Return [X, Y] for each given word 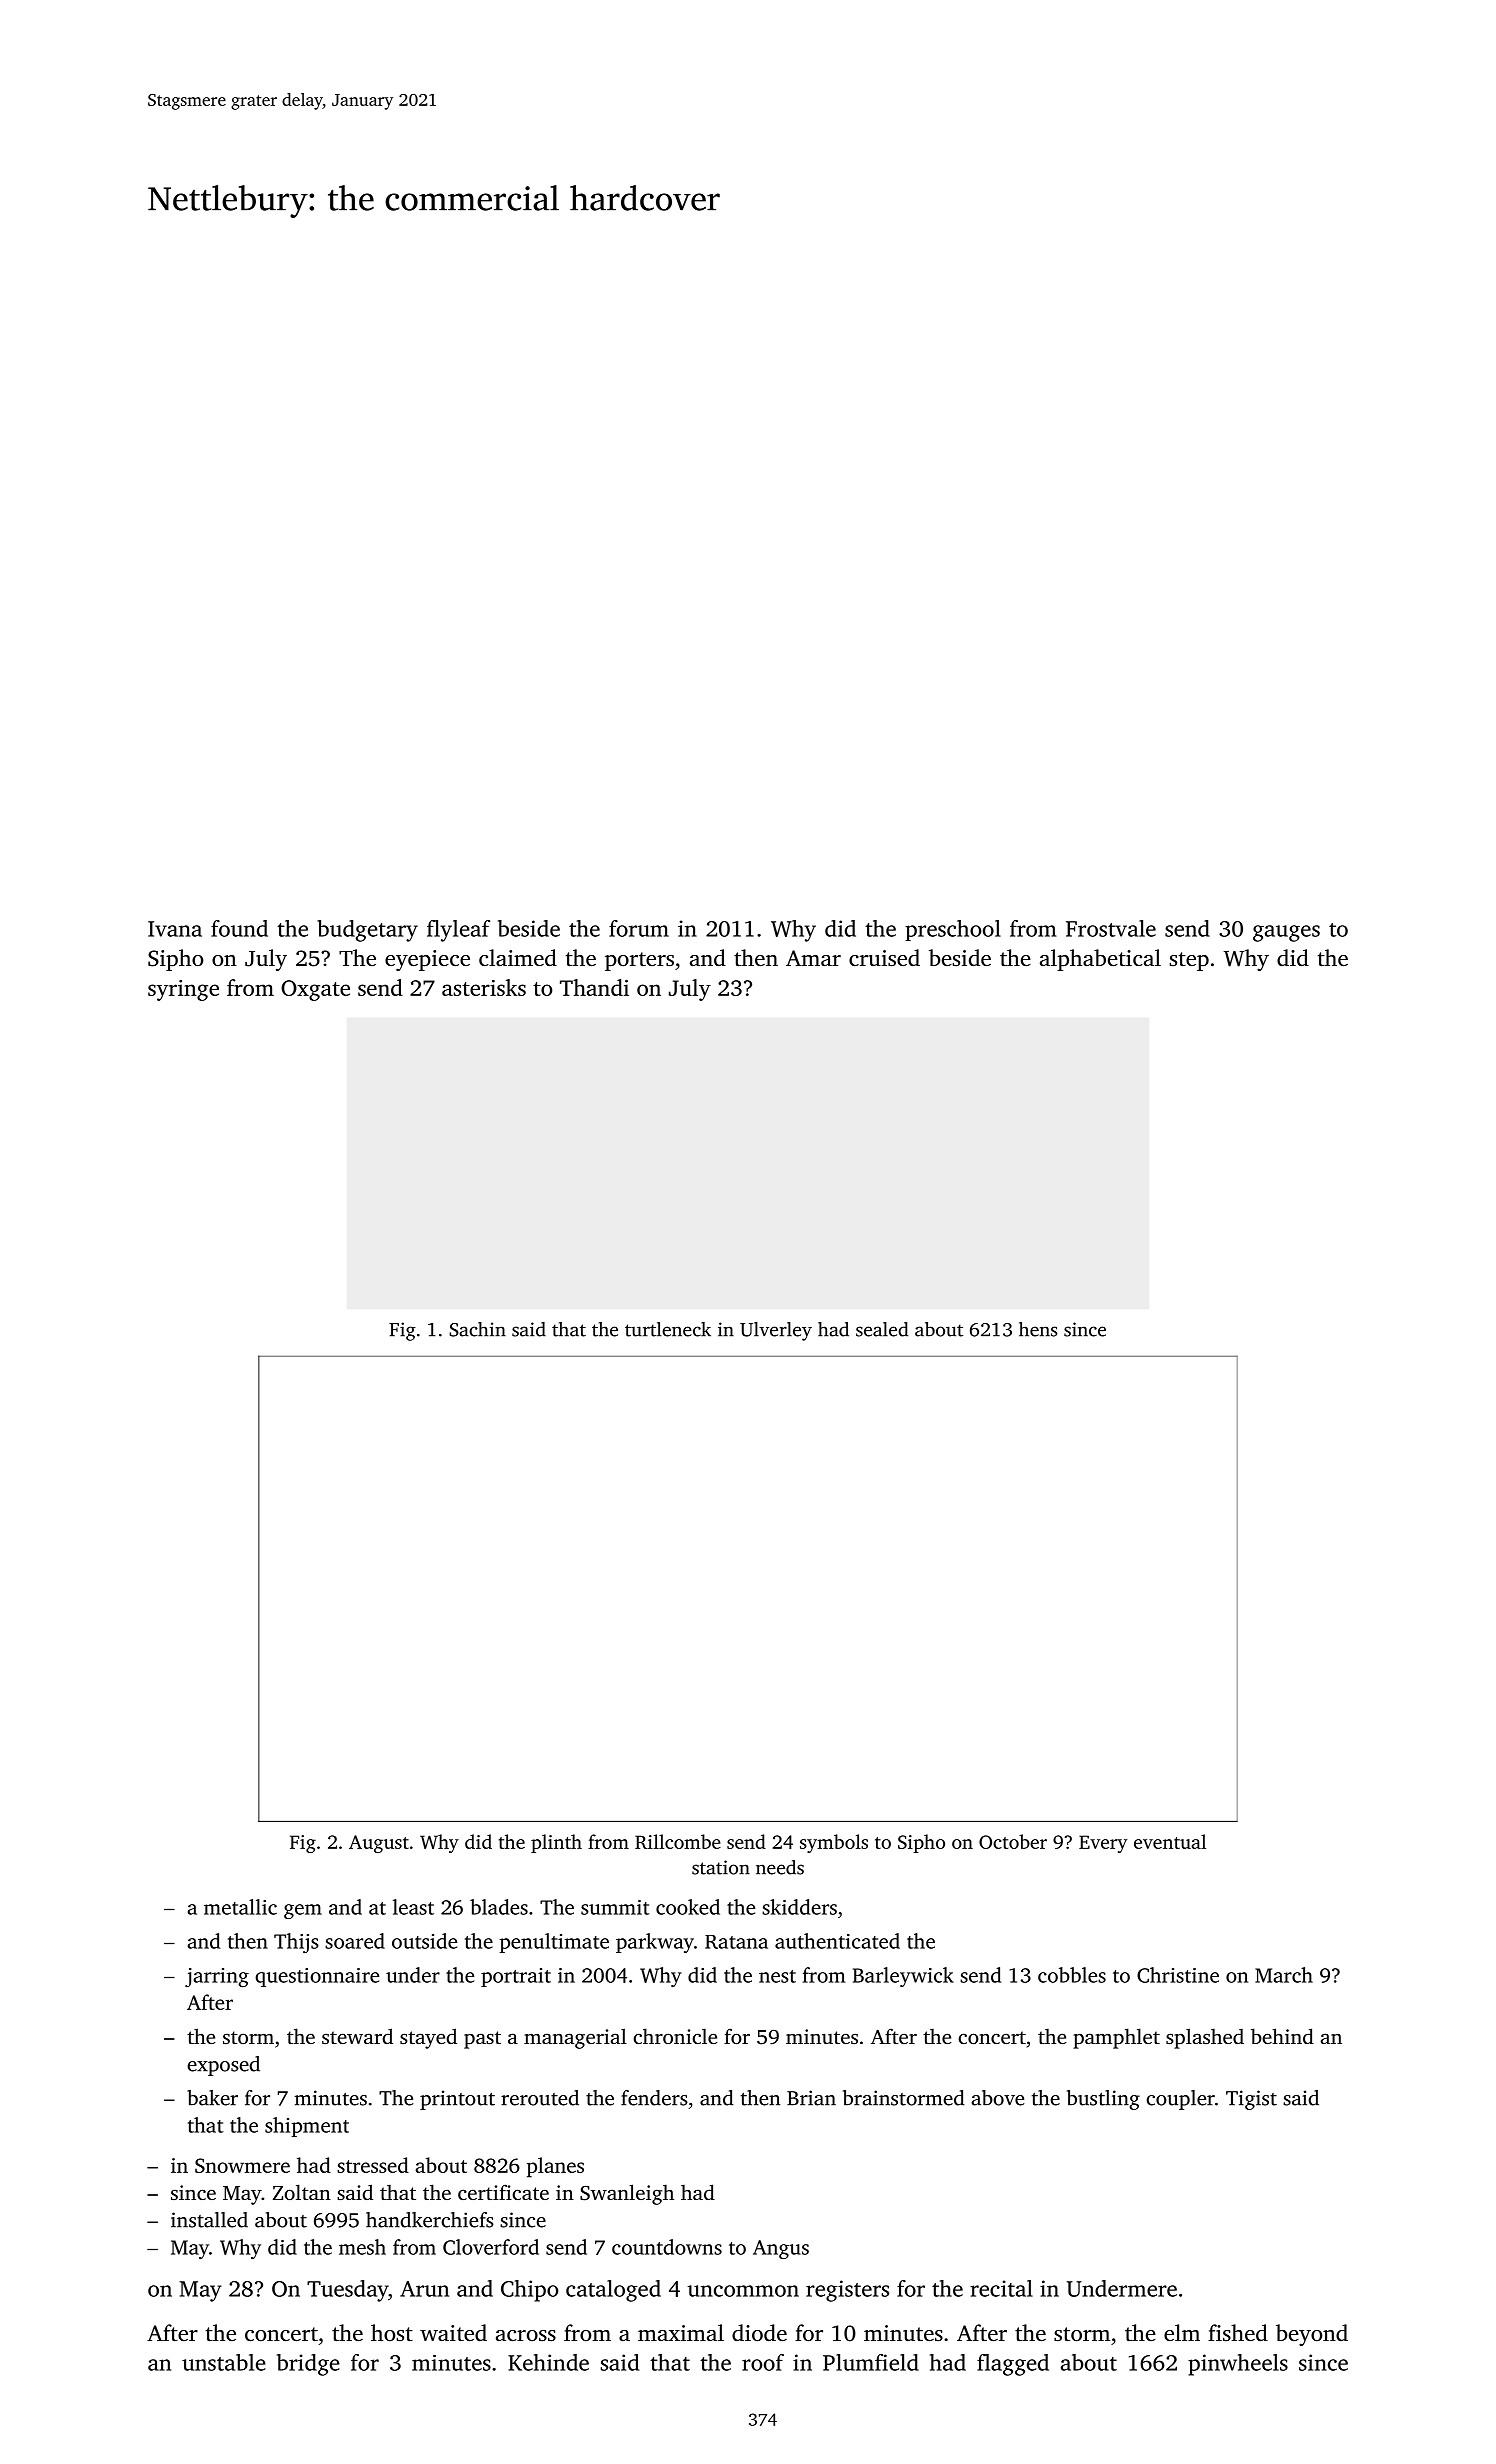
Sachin [478, 1329]
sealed [882, 1329]
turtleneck [668, 1329]
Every [1103, 1844]
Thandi [594, 987]
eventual [1170, 1841]
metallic [240, 1907]
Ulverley [776, 1331]
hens [1038, 1329]
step [1189, 961]
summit [615, 1907]
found [239, 928]
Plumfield [871, 2362]
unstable [224, 2362]
